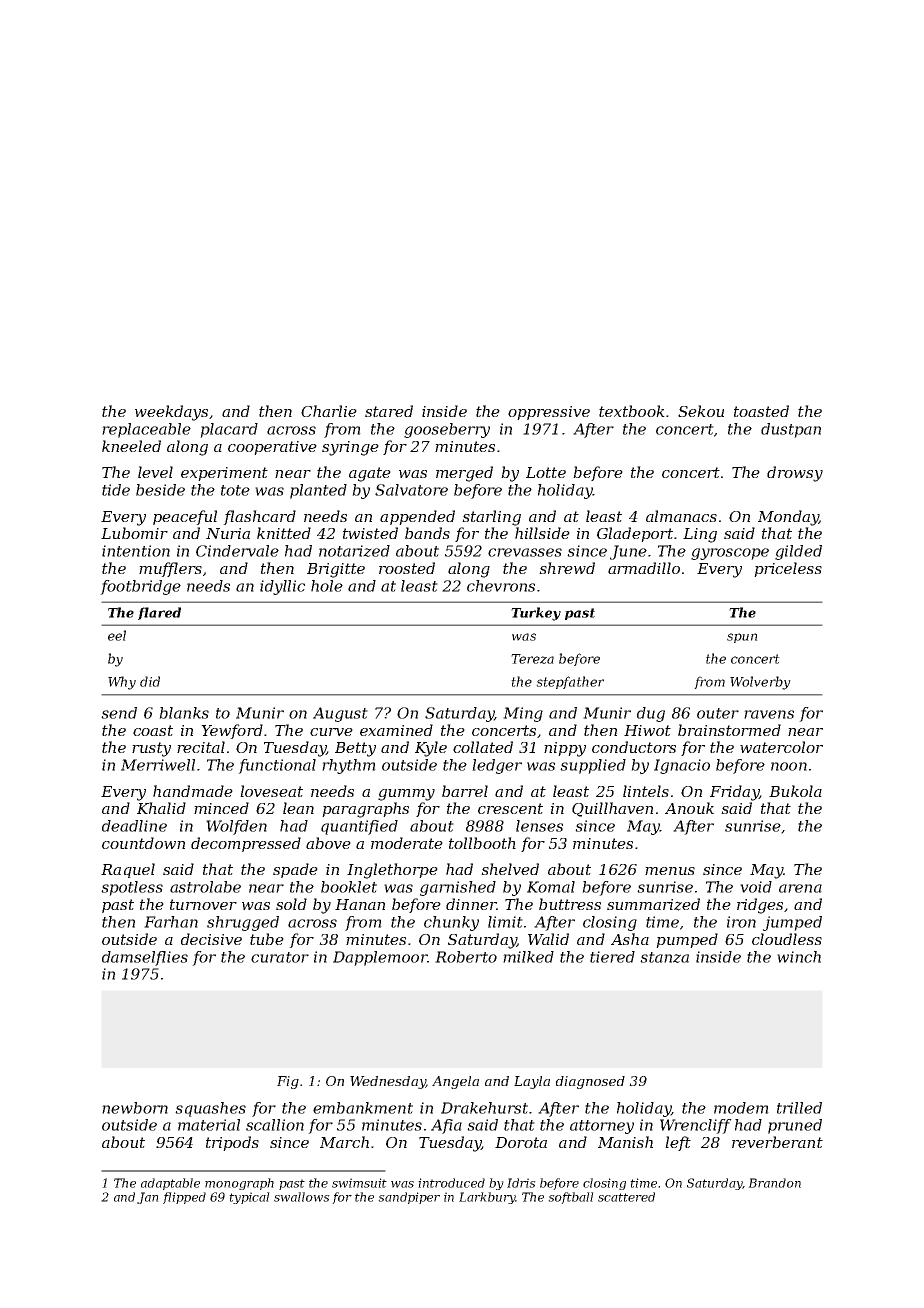 The width and height of the image is (924, 1308). Describe the element at coordinates (761, 411) in the image. I see `toasted` at that location.
